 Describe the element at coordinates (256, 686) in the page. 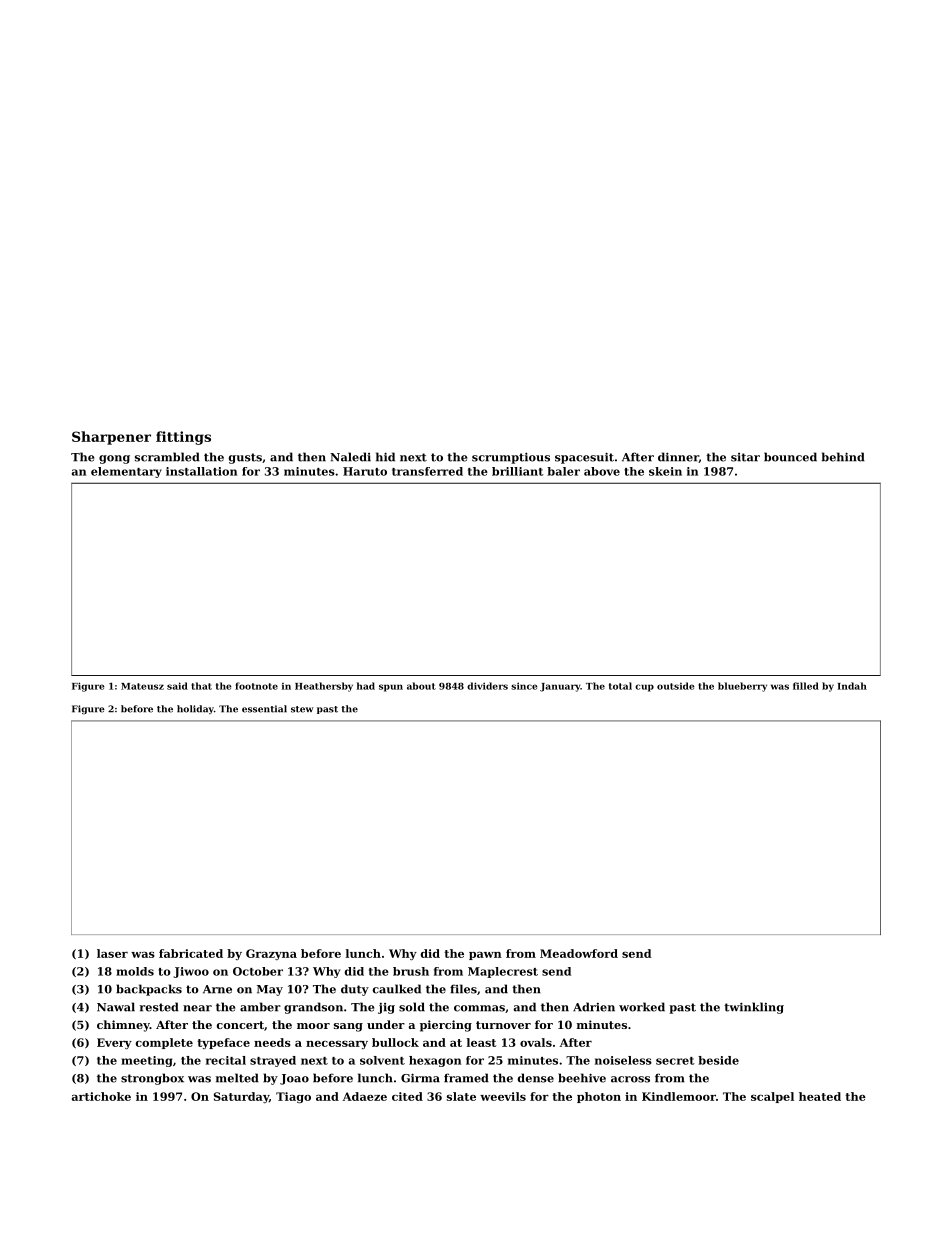

I see `footnote` at that location.
